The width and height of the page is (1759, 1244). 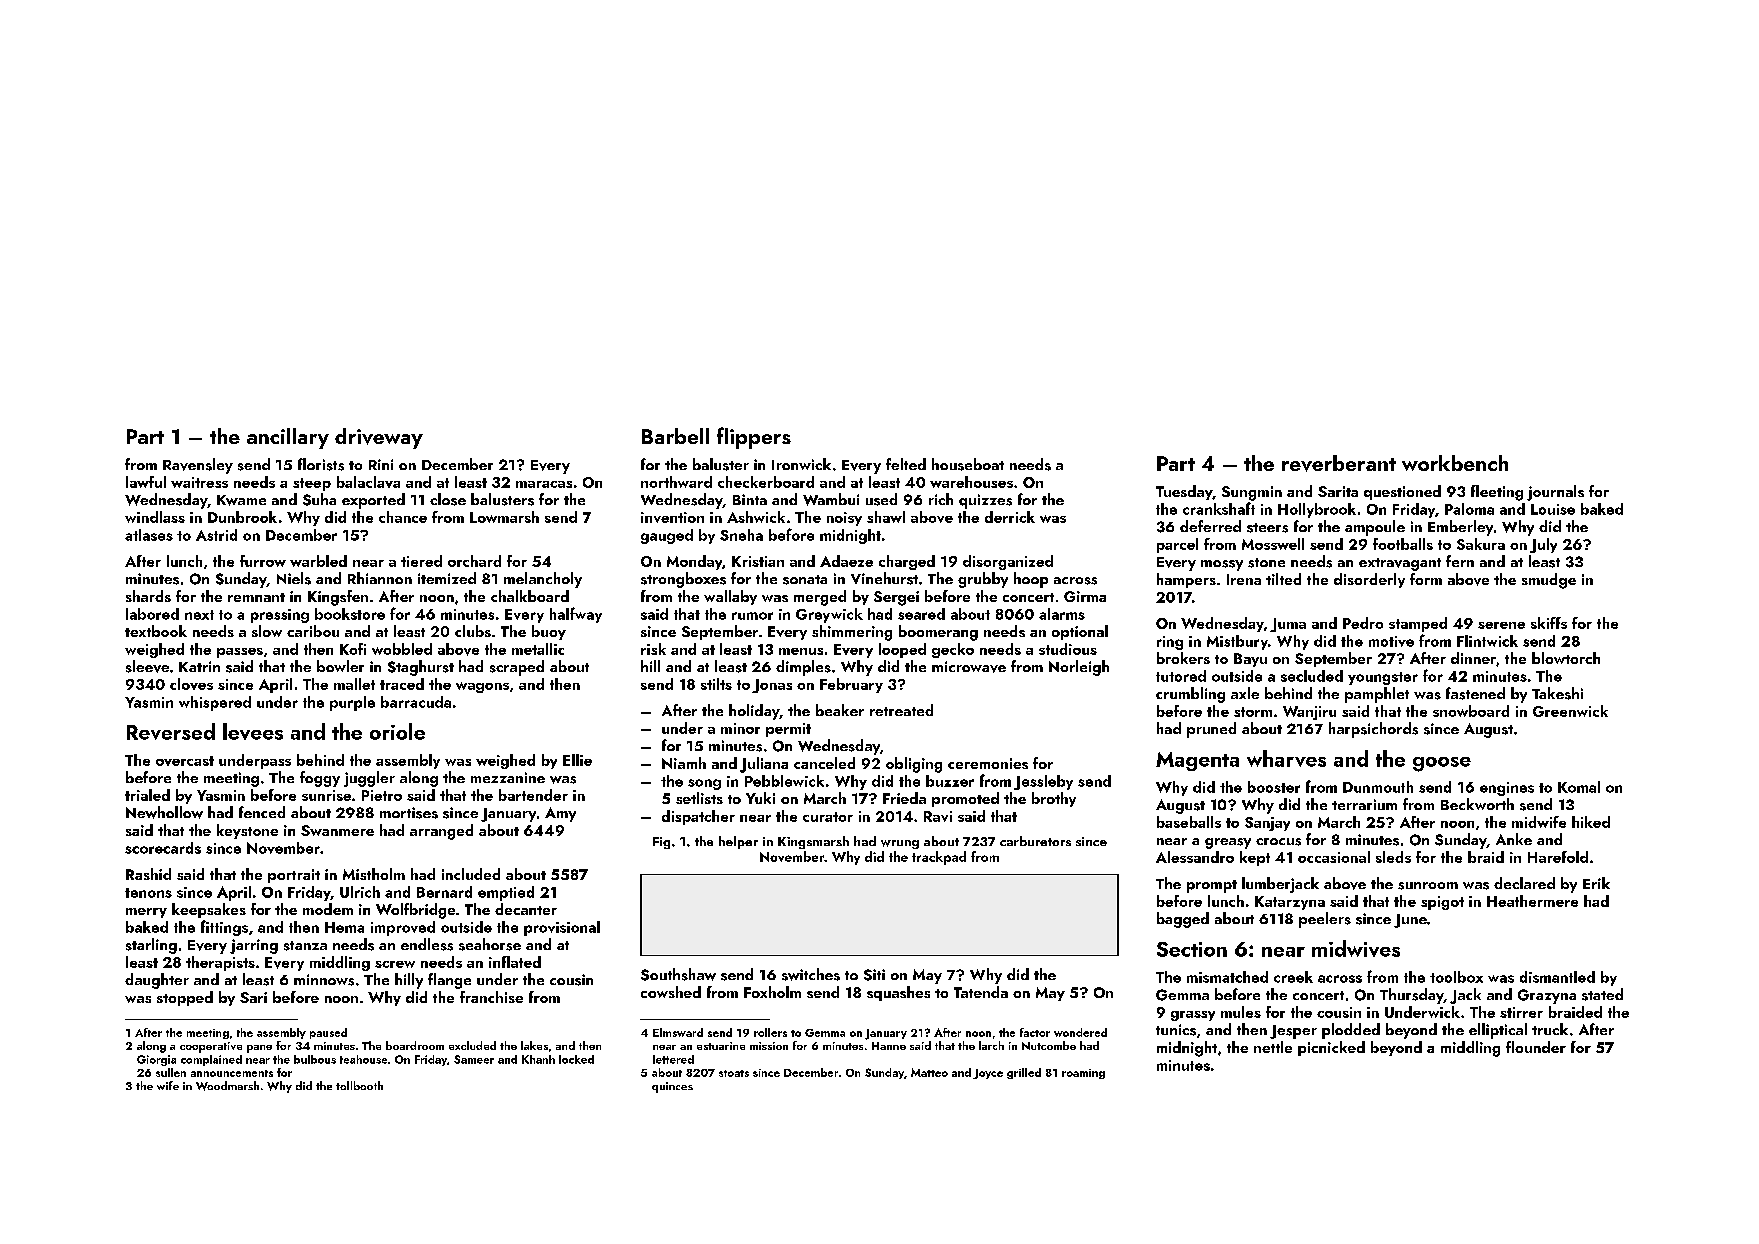 I want to click on flippers, so click(x=754, y=438).
